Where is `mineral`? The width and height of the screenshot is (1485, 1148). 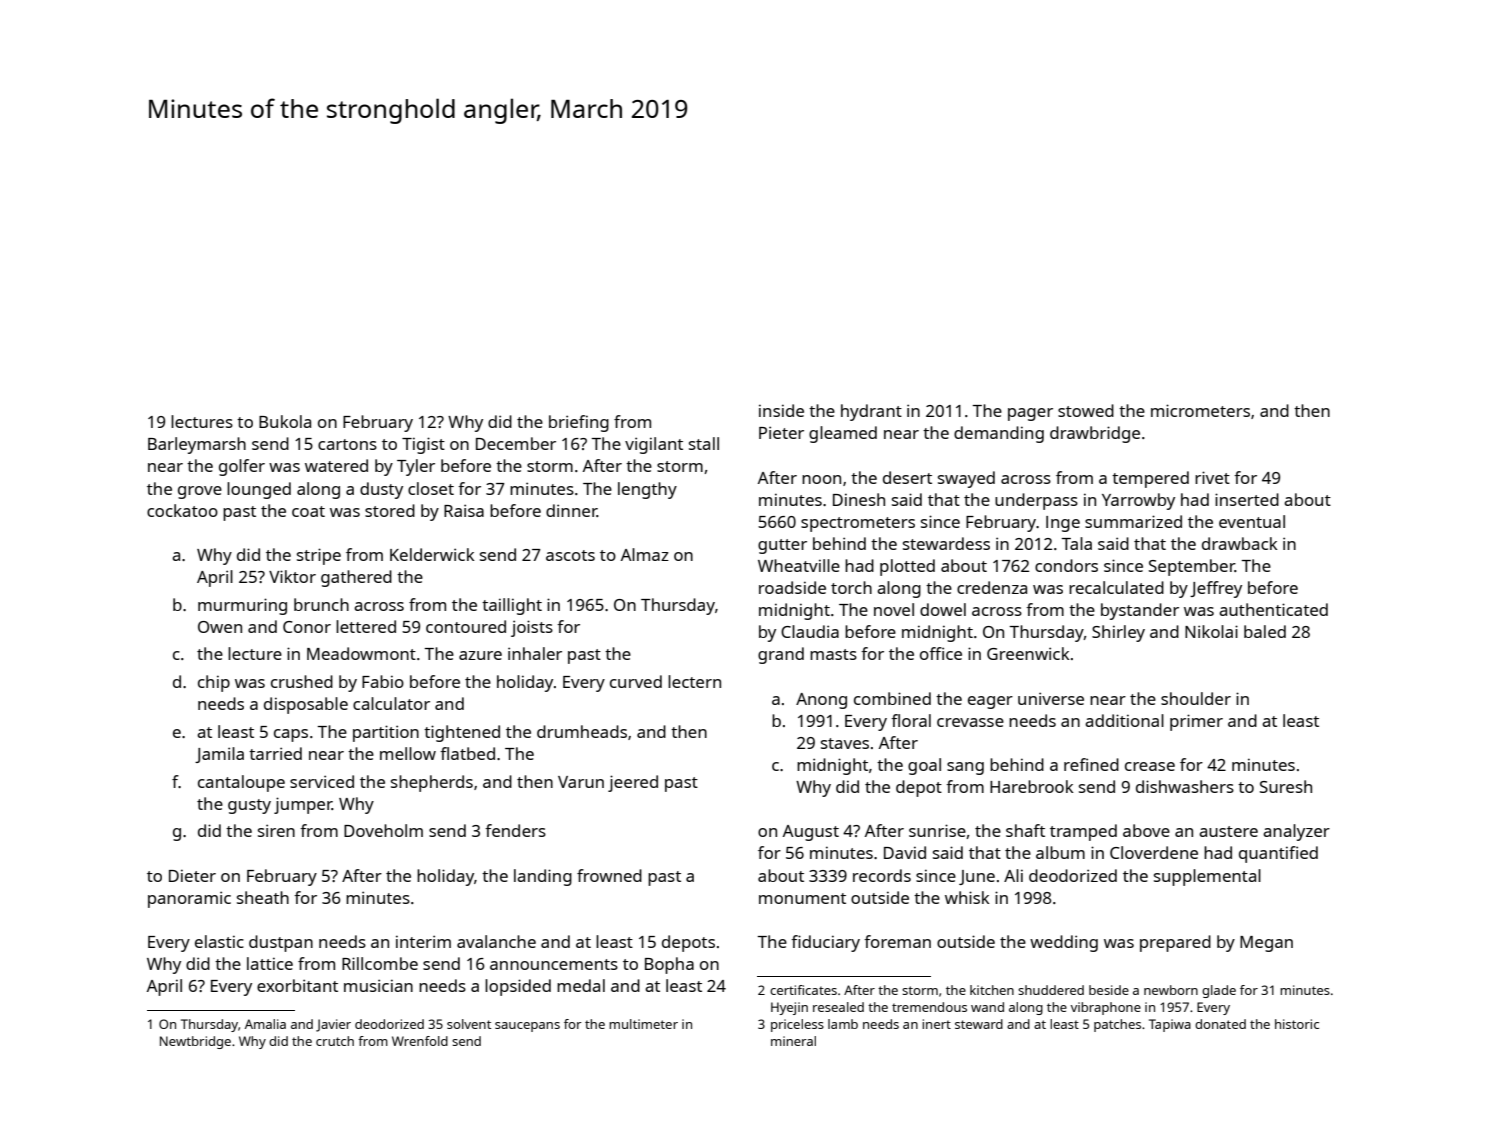
mineral is located at coordinates (793, 1041).
